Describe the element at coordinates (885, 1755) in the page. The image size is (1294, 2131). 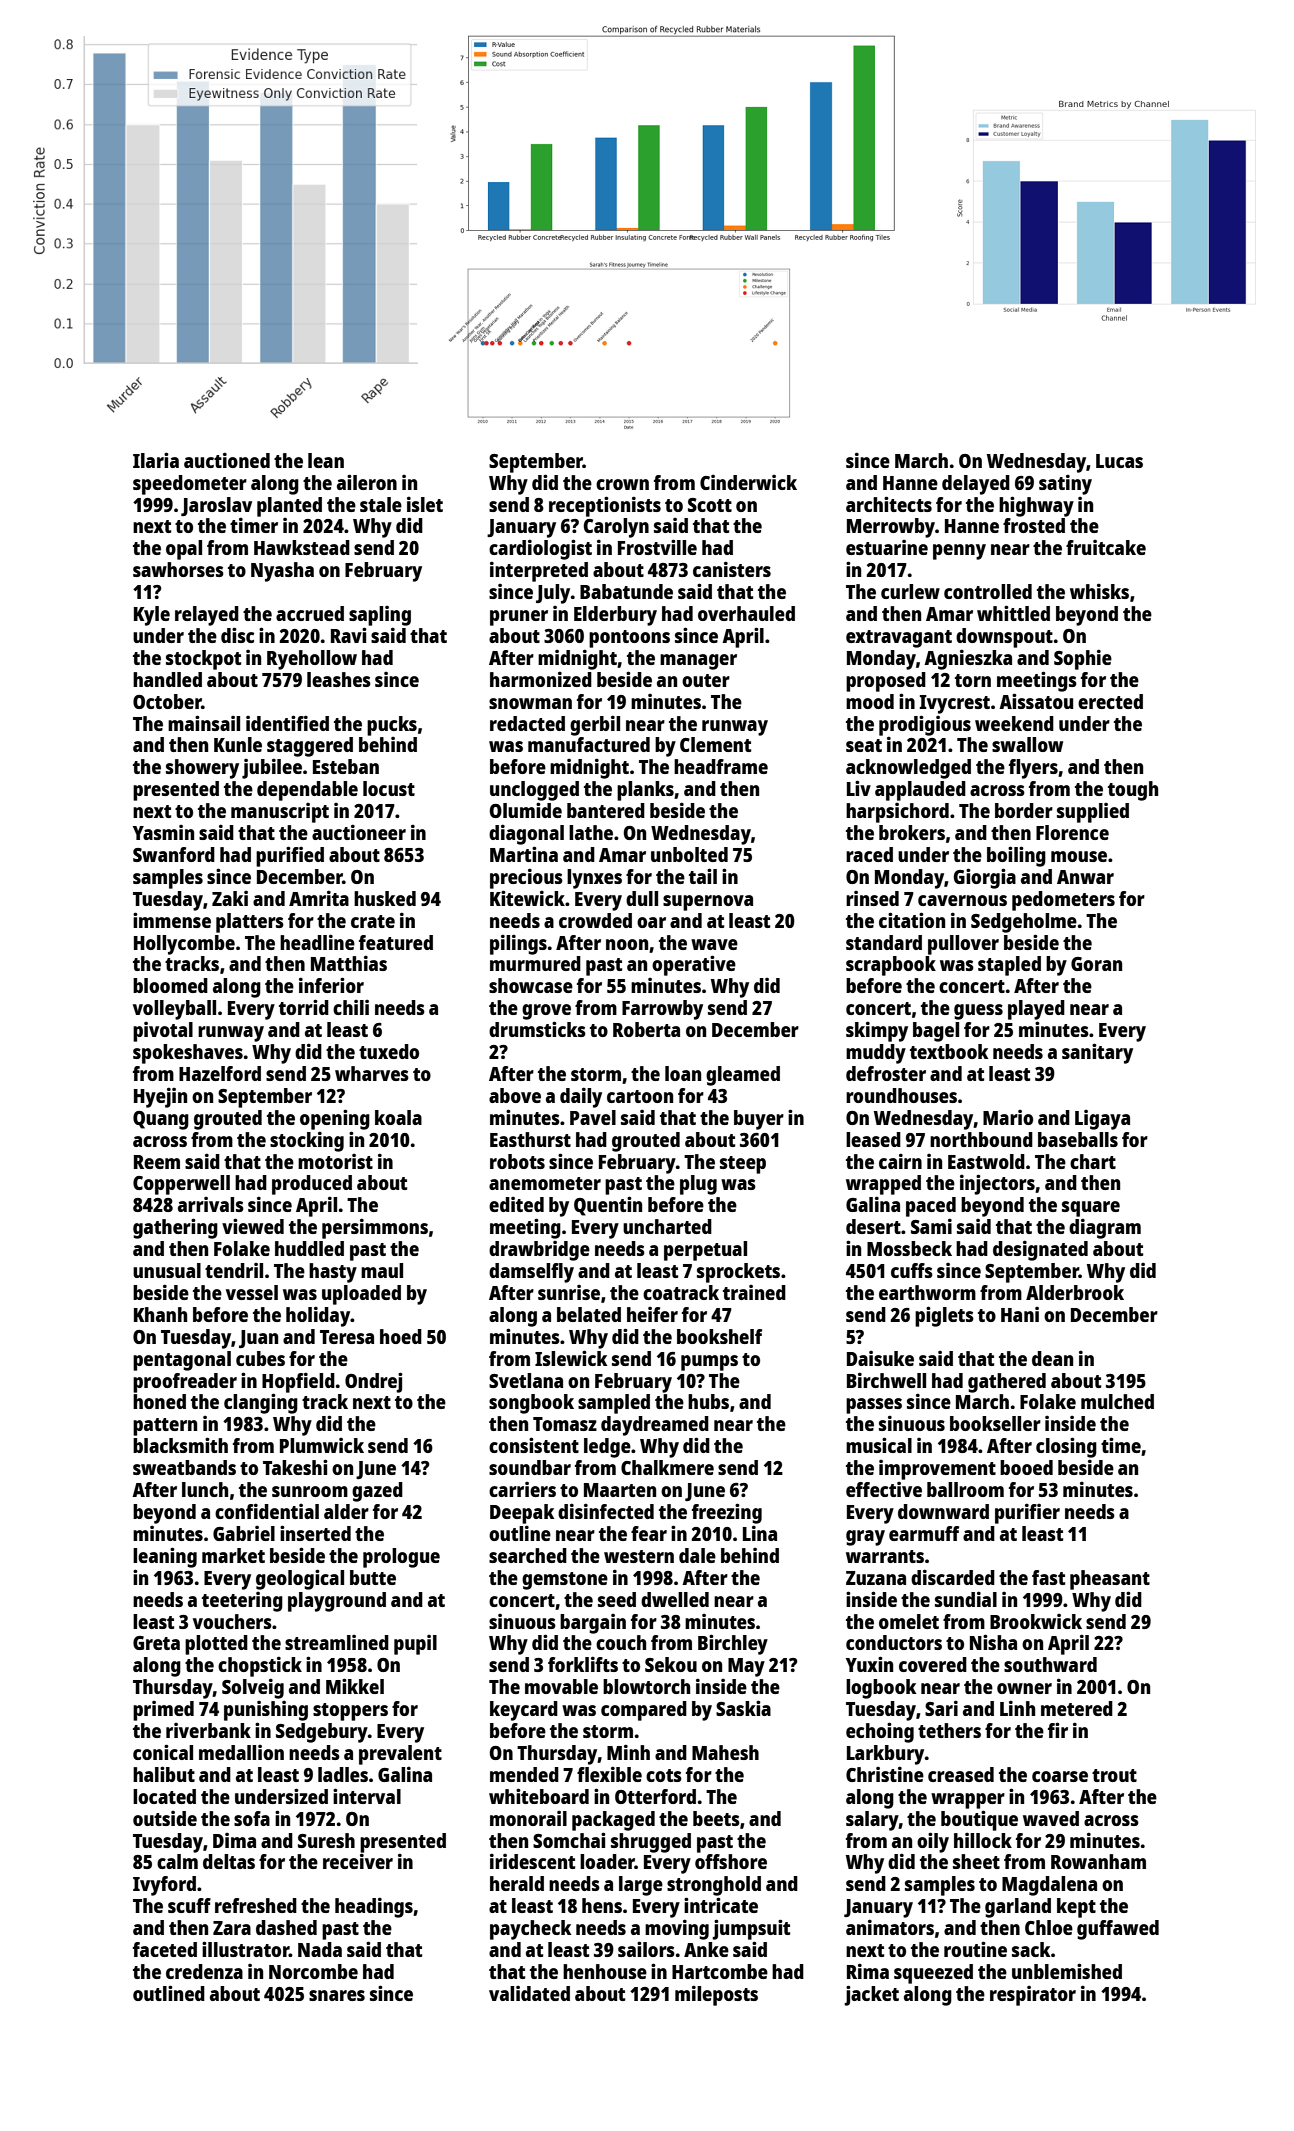
I see `Larkbury` at that location.
